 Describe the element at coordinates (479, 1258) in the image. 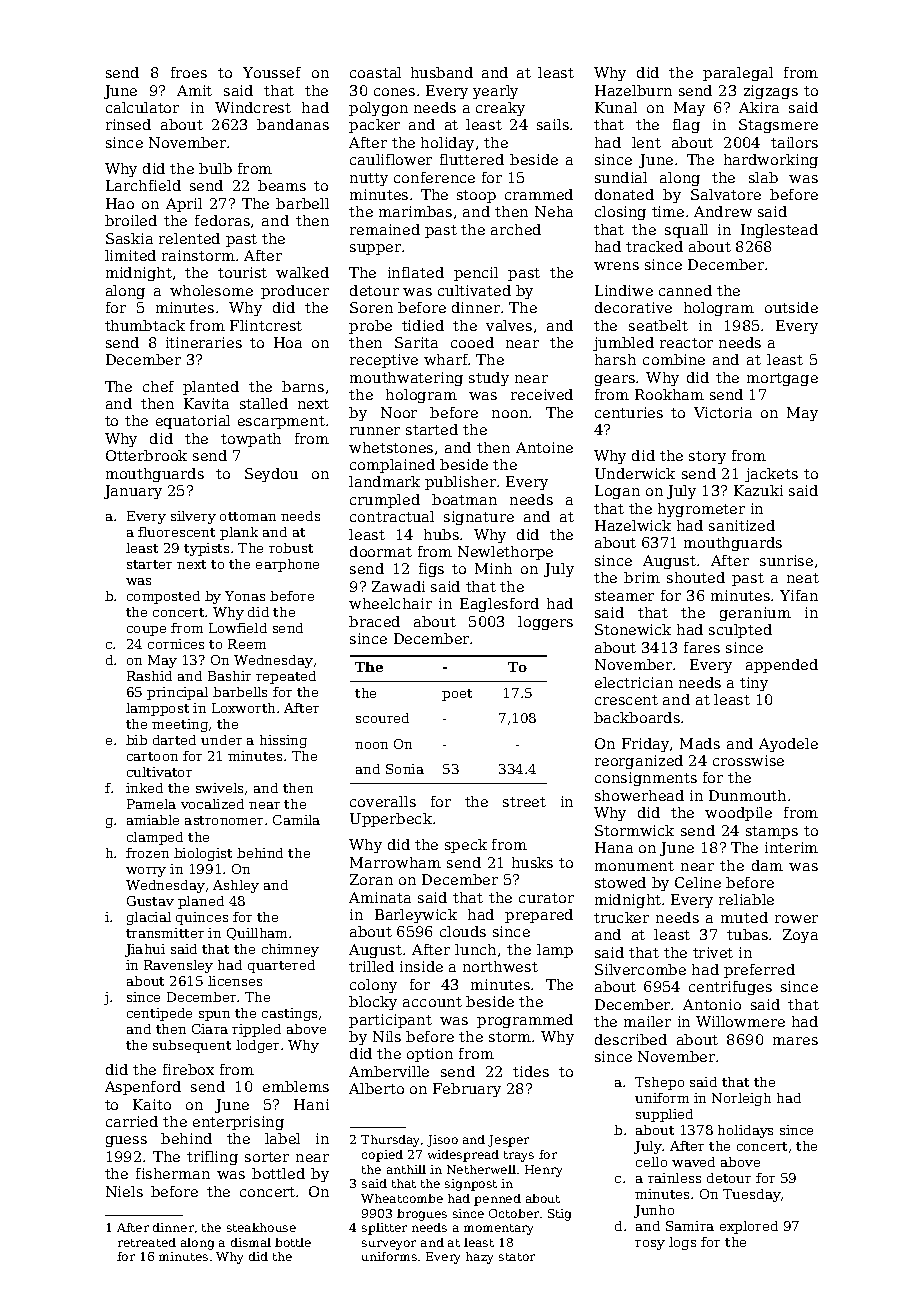

I see `hazy` at that location.
